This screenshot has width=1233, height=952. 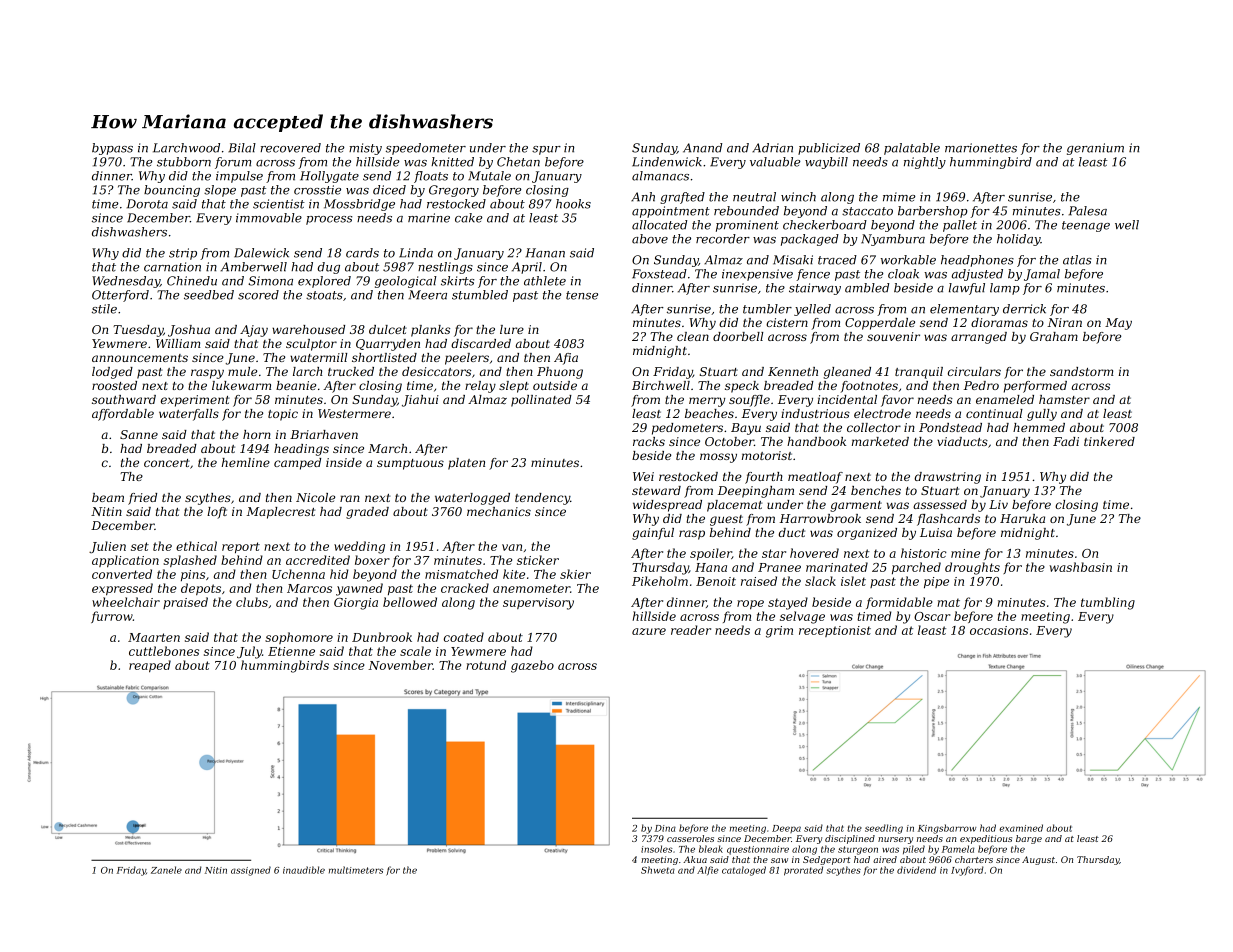 What do you see at coordinates (702, 148) in the screenshot?
I see `Anand` at bounding box center [702, 148].
